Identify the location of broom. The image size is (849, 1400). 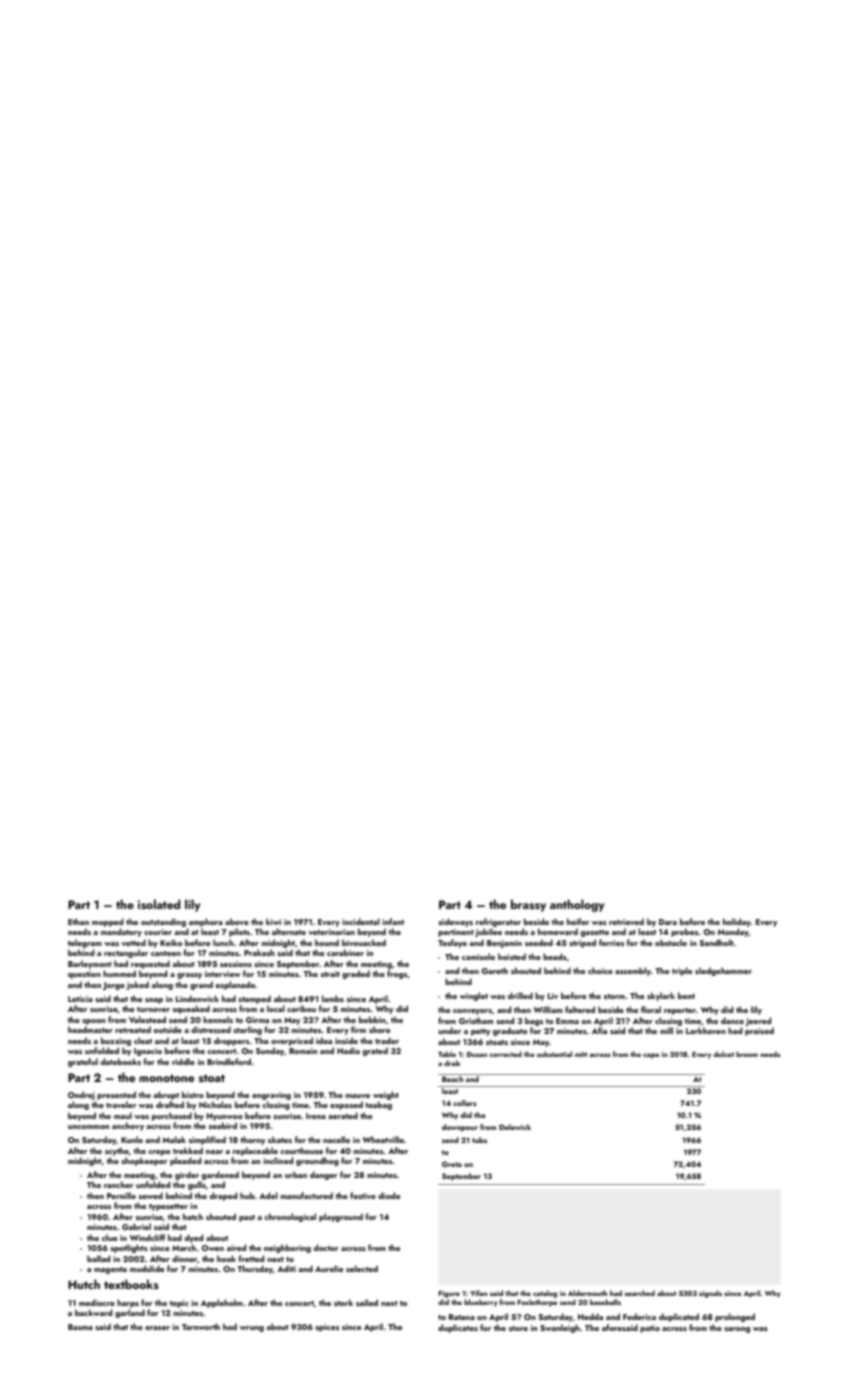
(747, 1054).
